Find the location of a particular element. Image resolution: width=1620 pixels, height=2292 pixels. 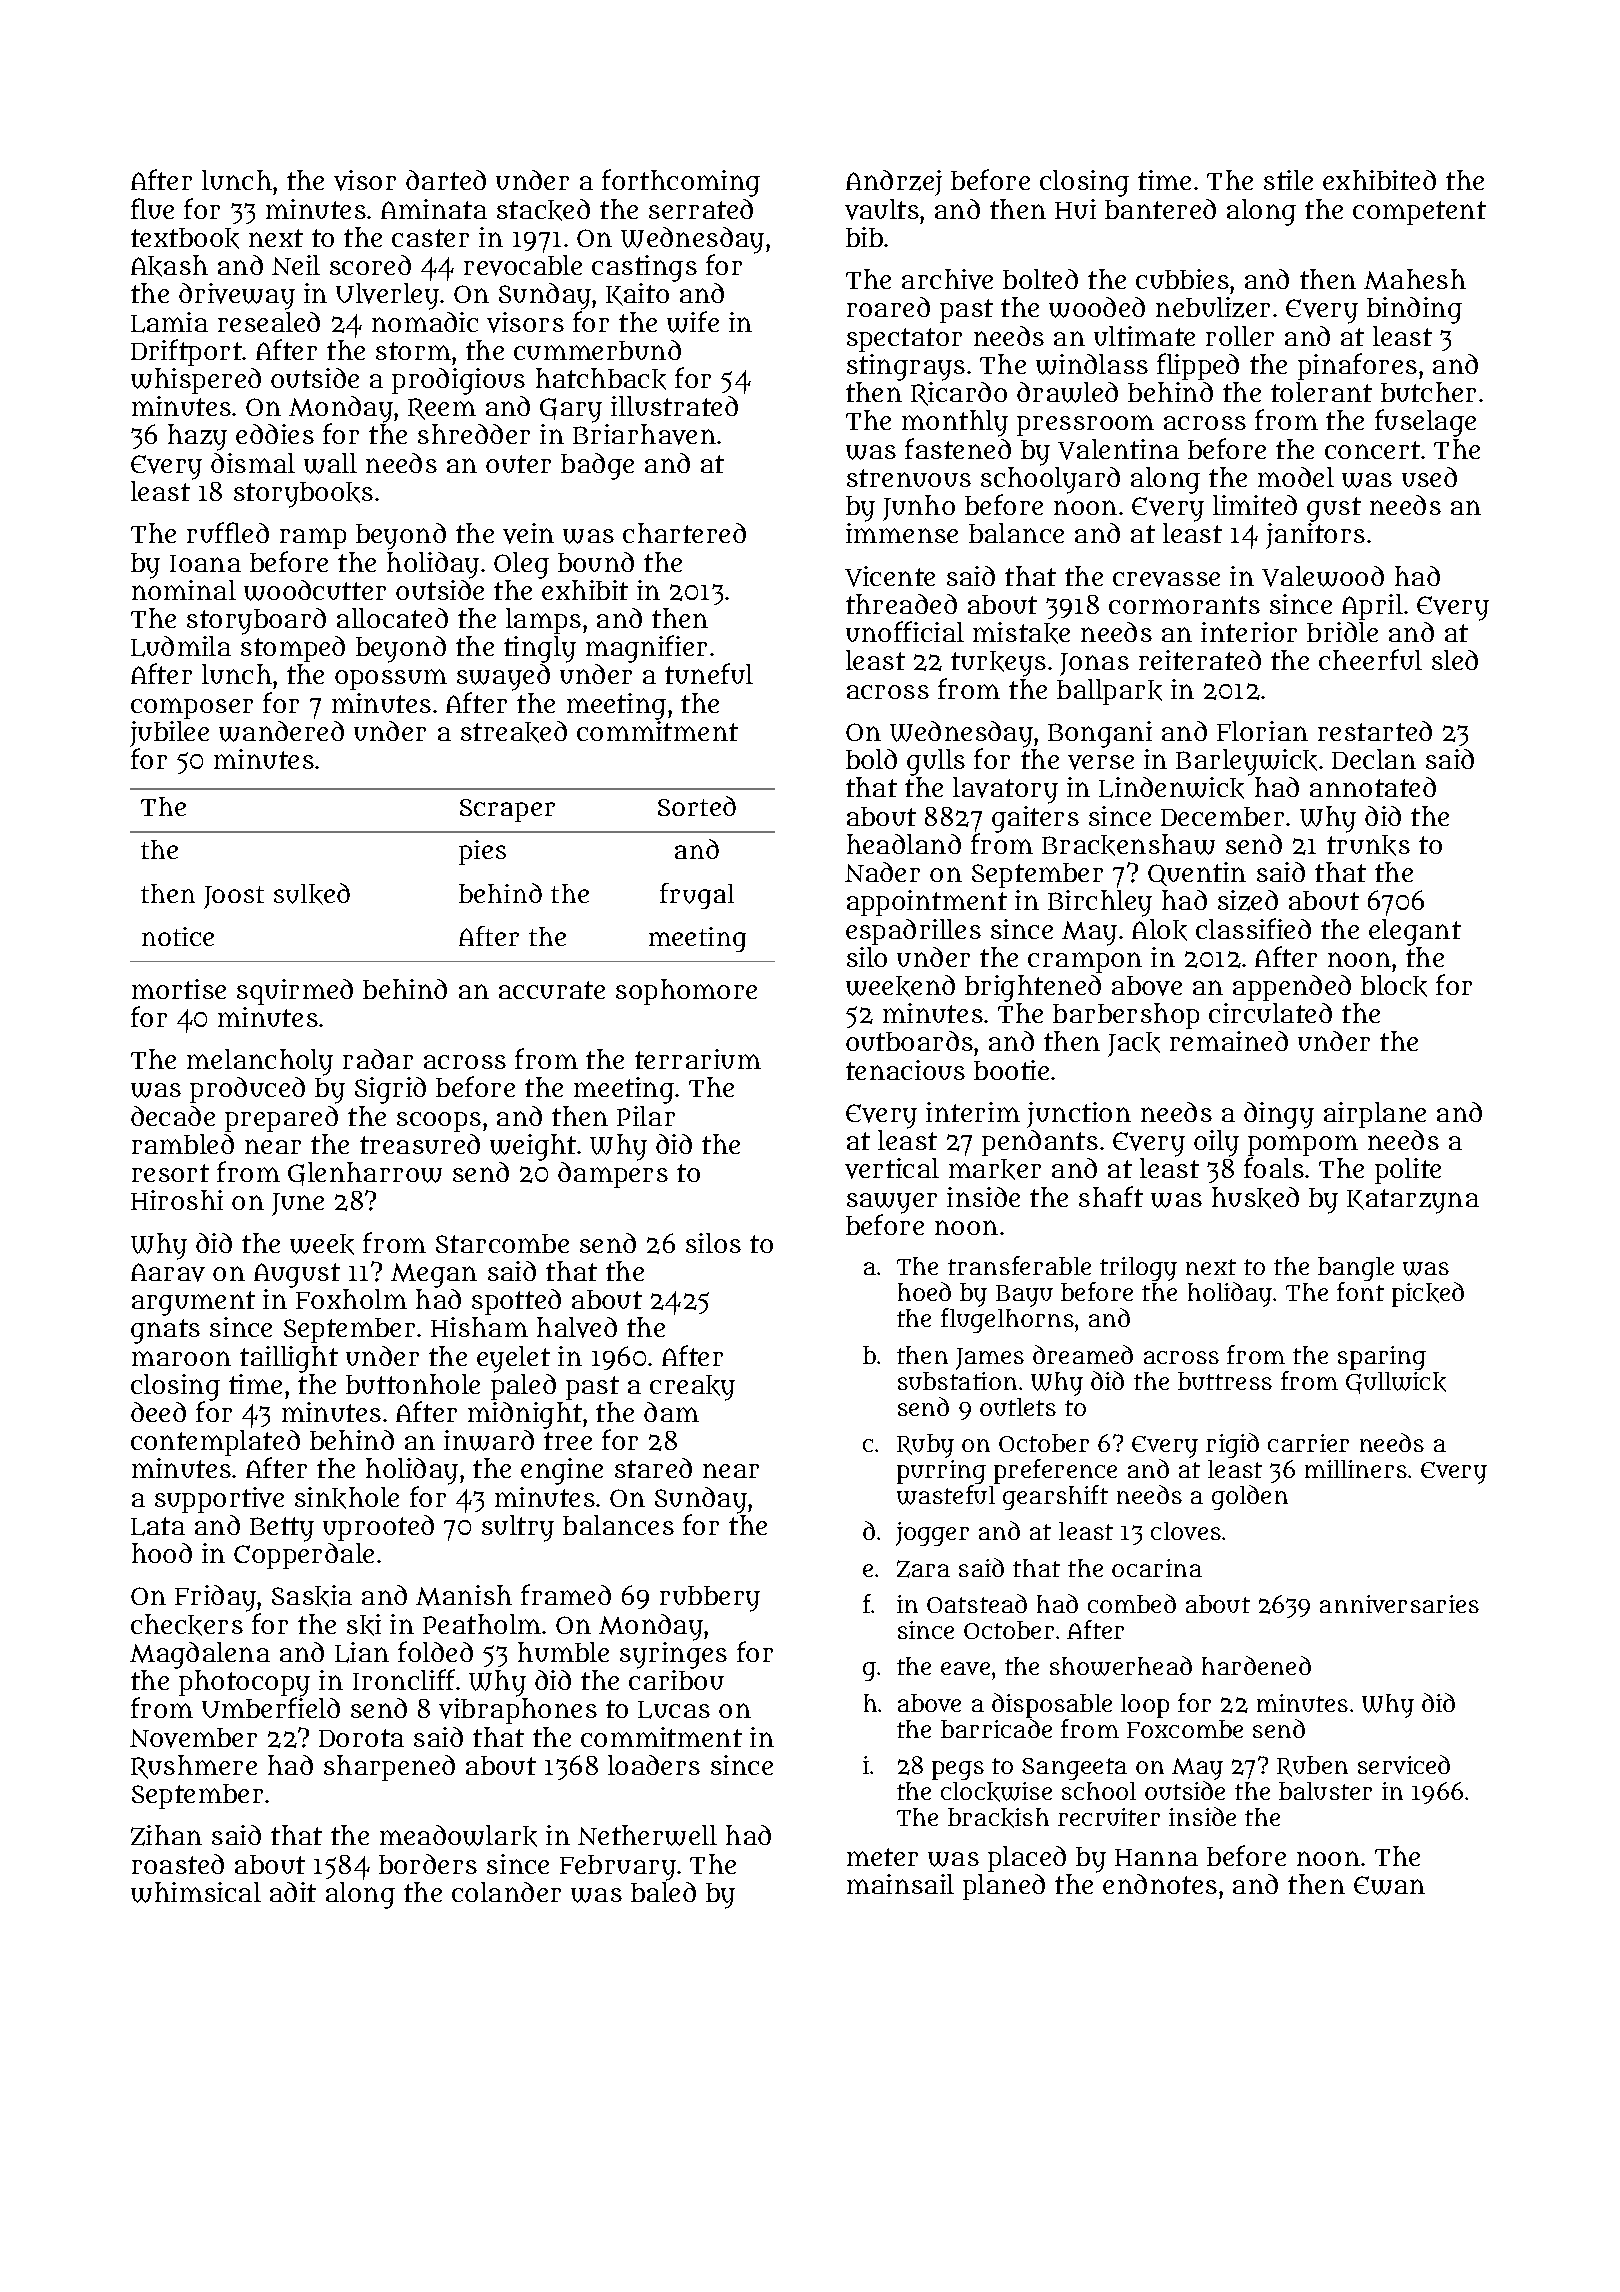

flue is located at coordinates (152, 208).
